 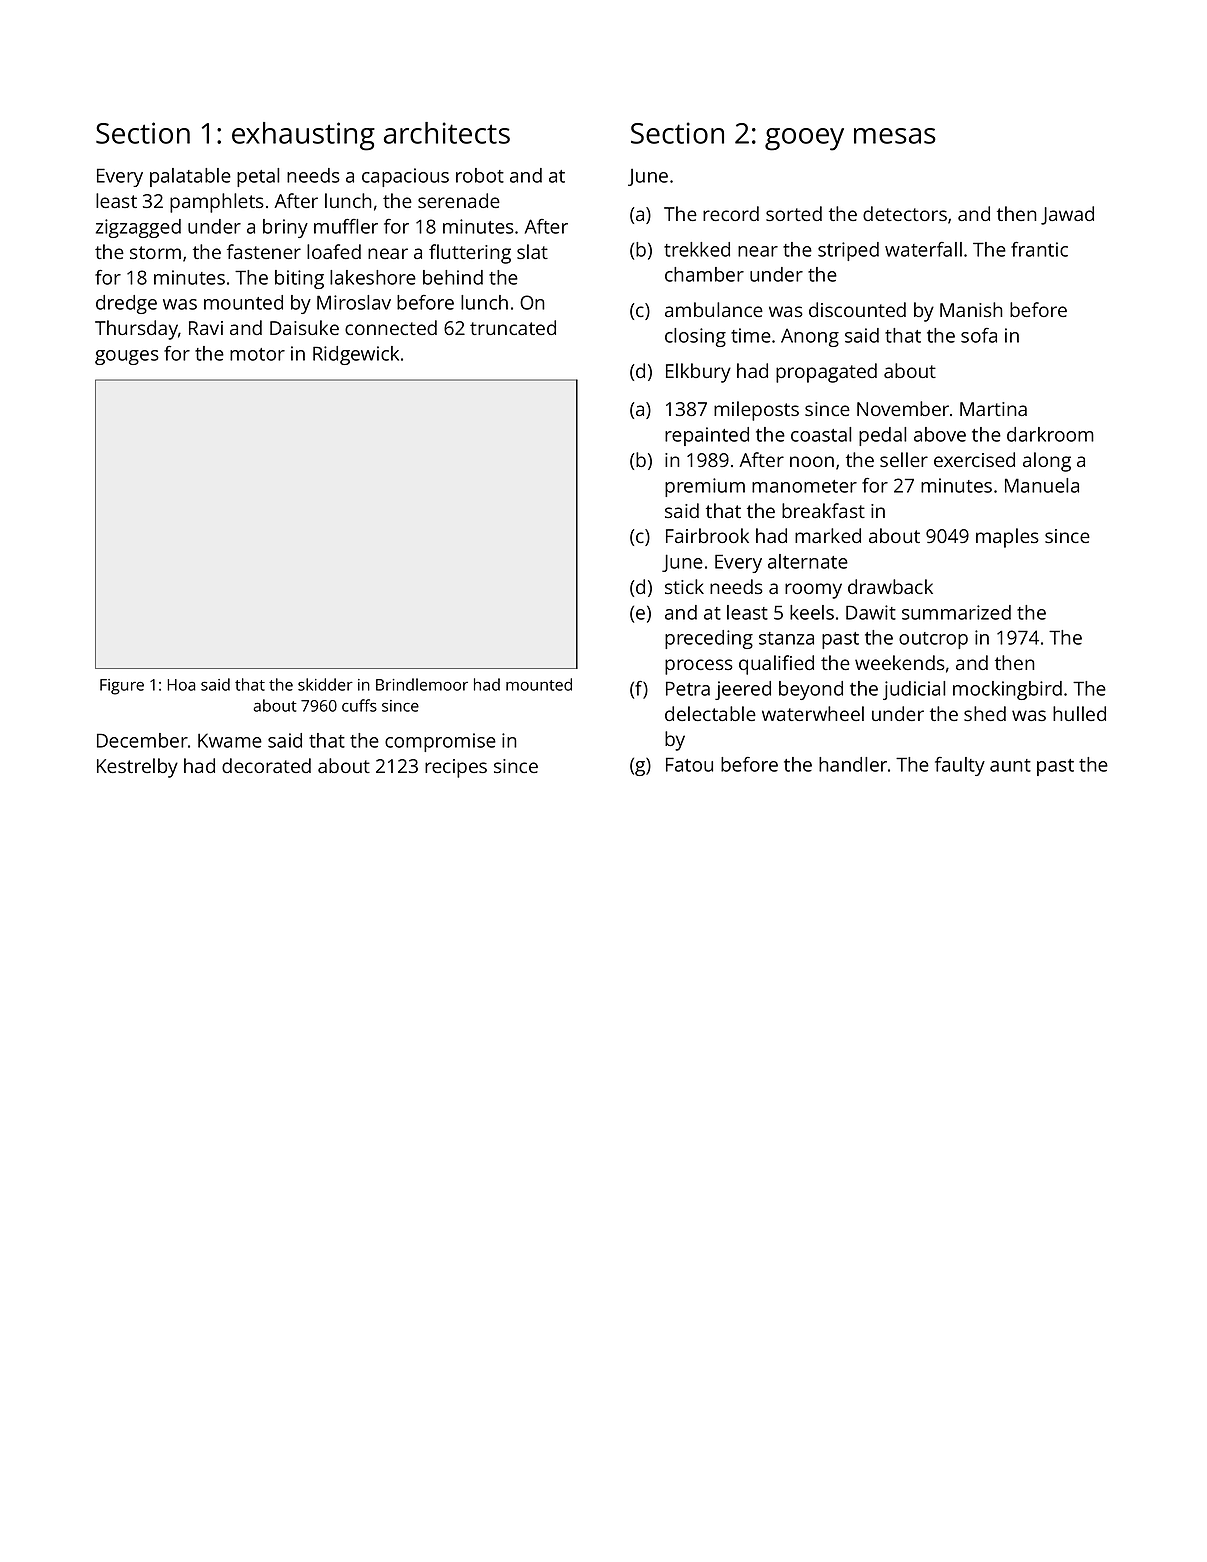 I want to click on Fatou, so click(x=689, y=764).
